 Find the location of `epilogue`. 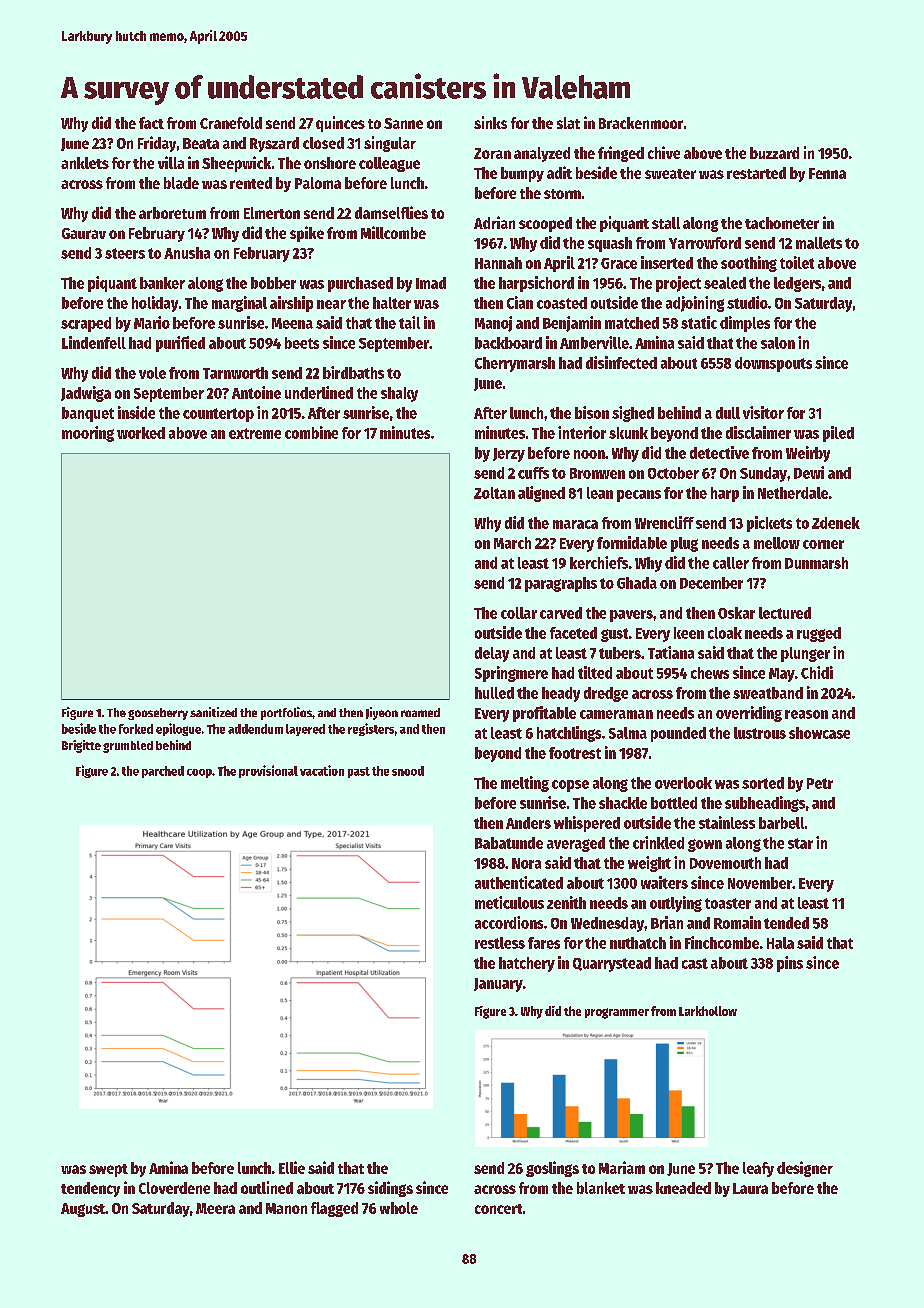

epilogue is located at coordinates (178, 729).
